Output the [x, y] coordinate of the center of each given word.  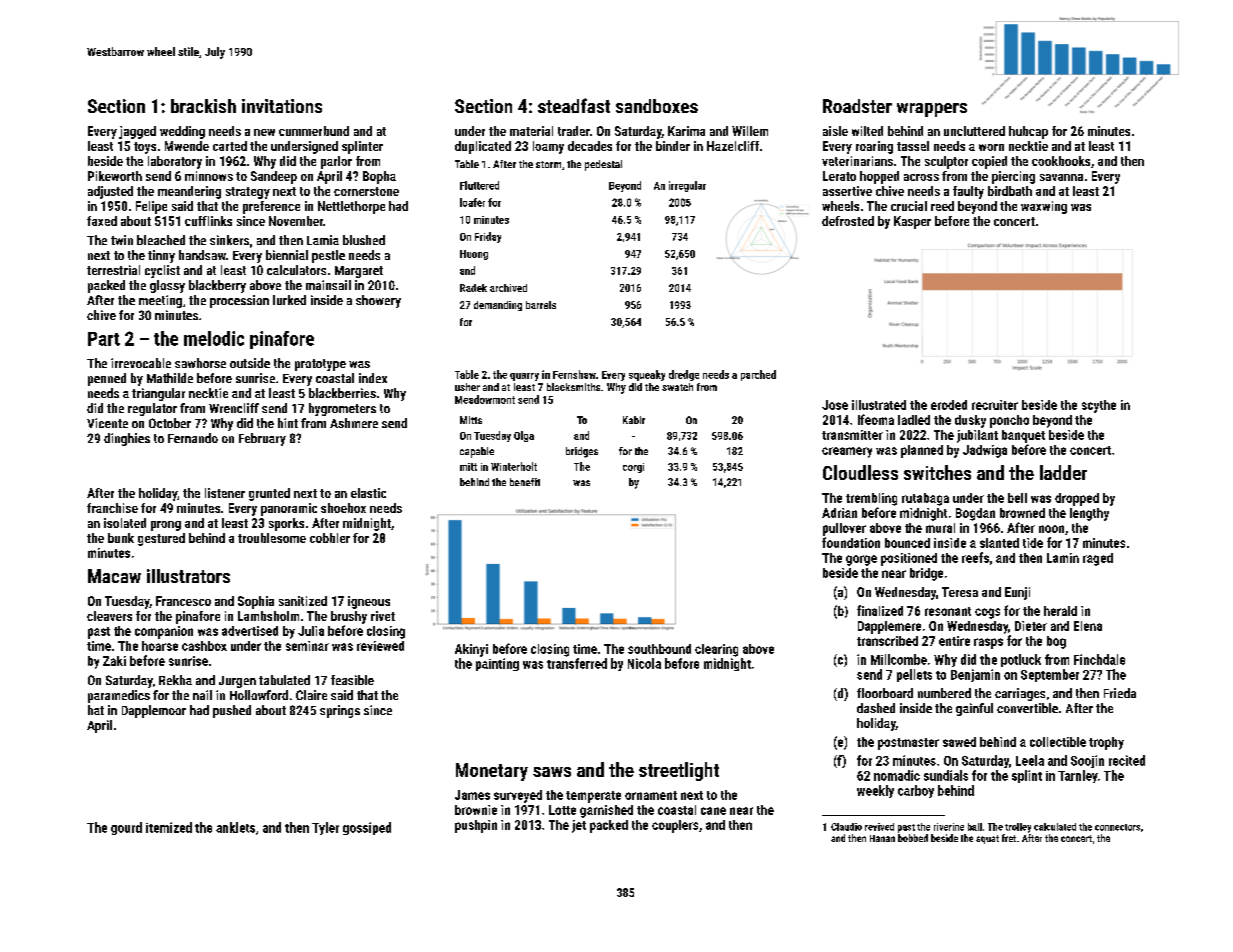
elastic [368, 493]
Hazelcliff [733, 146]
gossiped [367, 828]
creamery [847, 452]
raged [1098, 559]
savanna [1061, 177]
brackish [203, 106]
